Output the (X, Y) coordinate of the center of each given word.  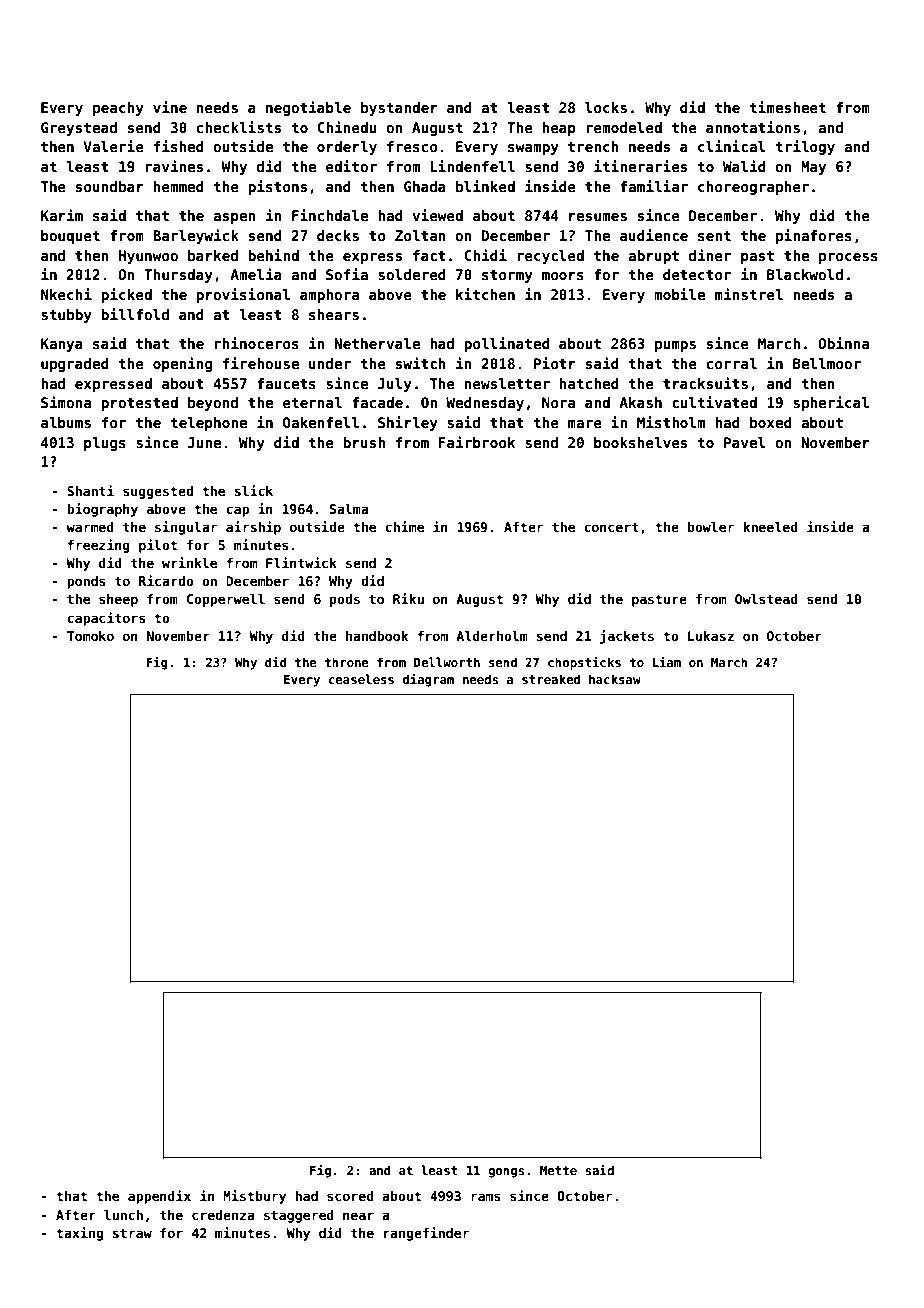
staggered (299, 1216)
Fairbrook (477, 442)
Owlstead (766, 599)
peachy (118, 109)
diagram (428, 680)
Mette (558, 1170)
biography (102, 510)
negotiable (308, 108)
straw (132, 1233)
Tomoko (90, 636)
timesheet (787, 107)
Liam (667, 662)
